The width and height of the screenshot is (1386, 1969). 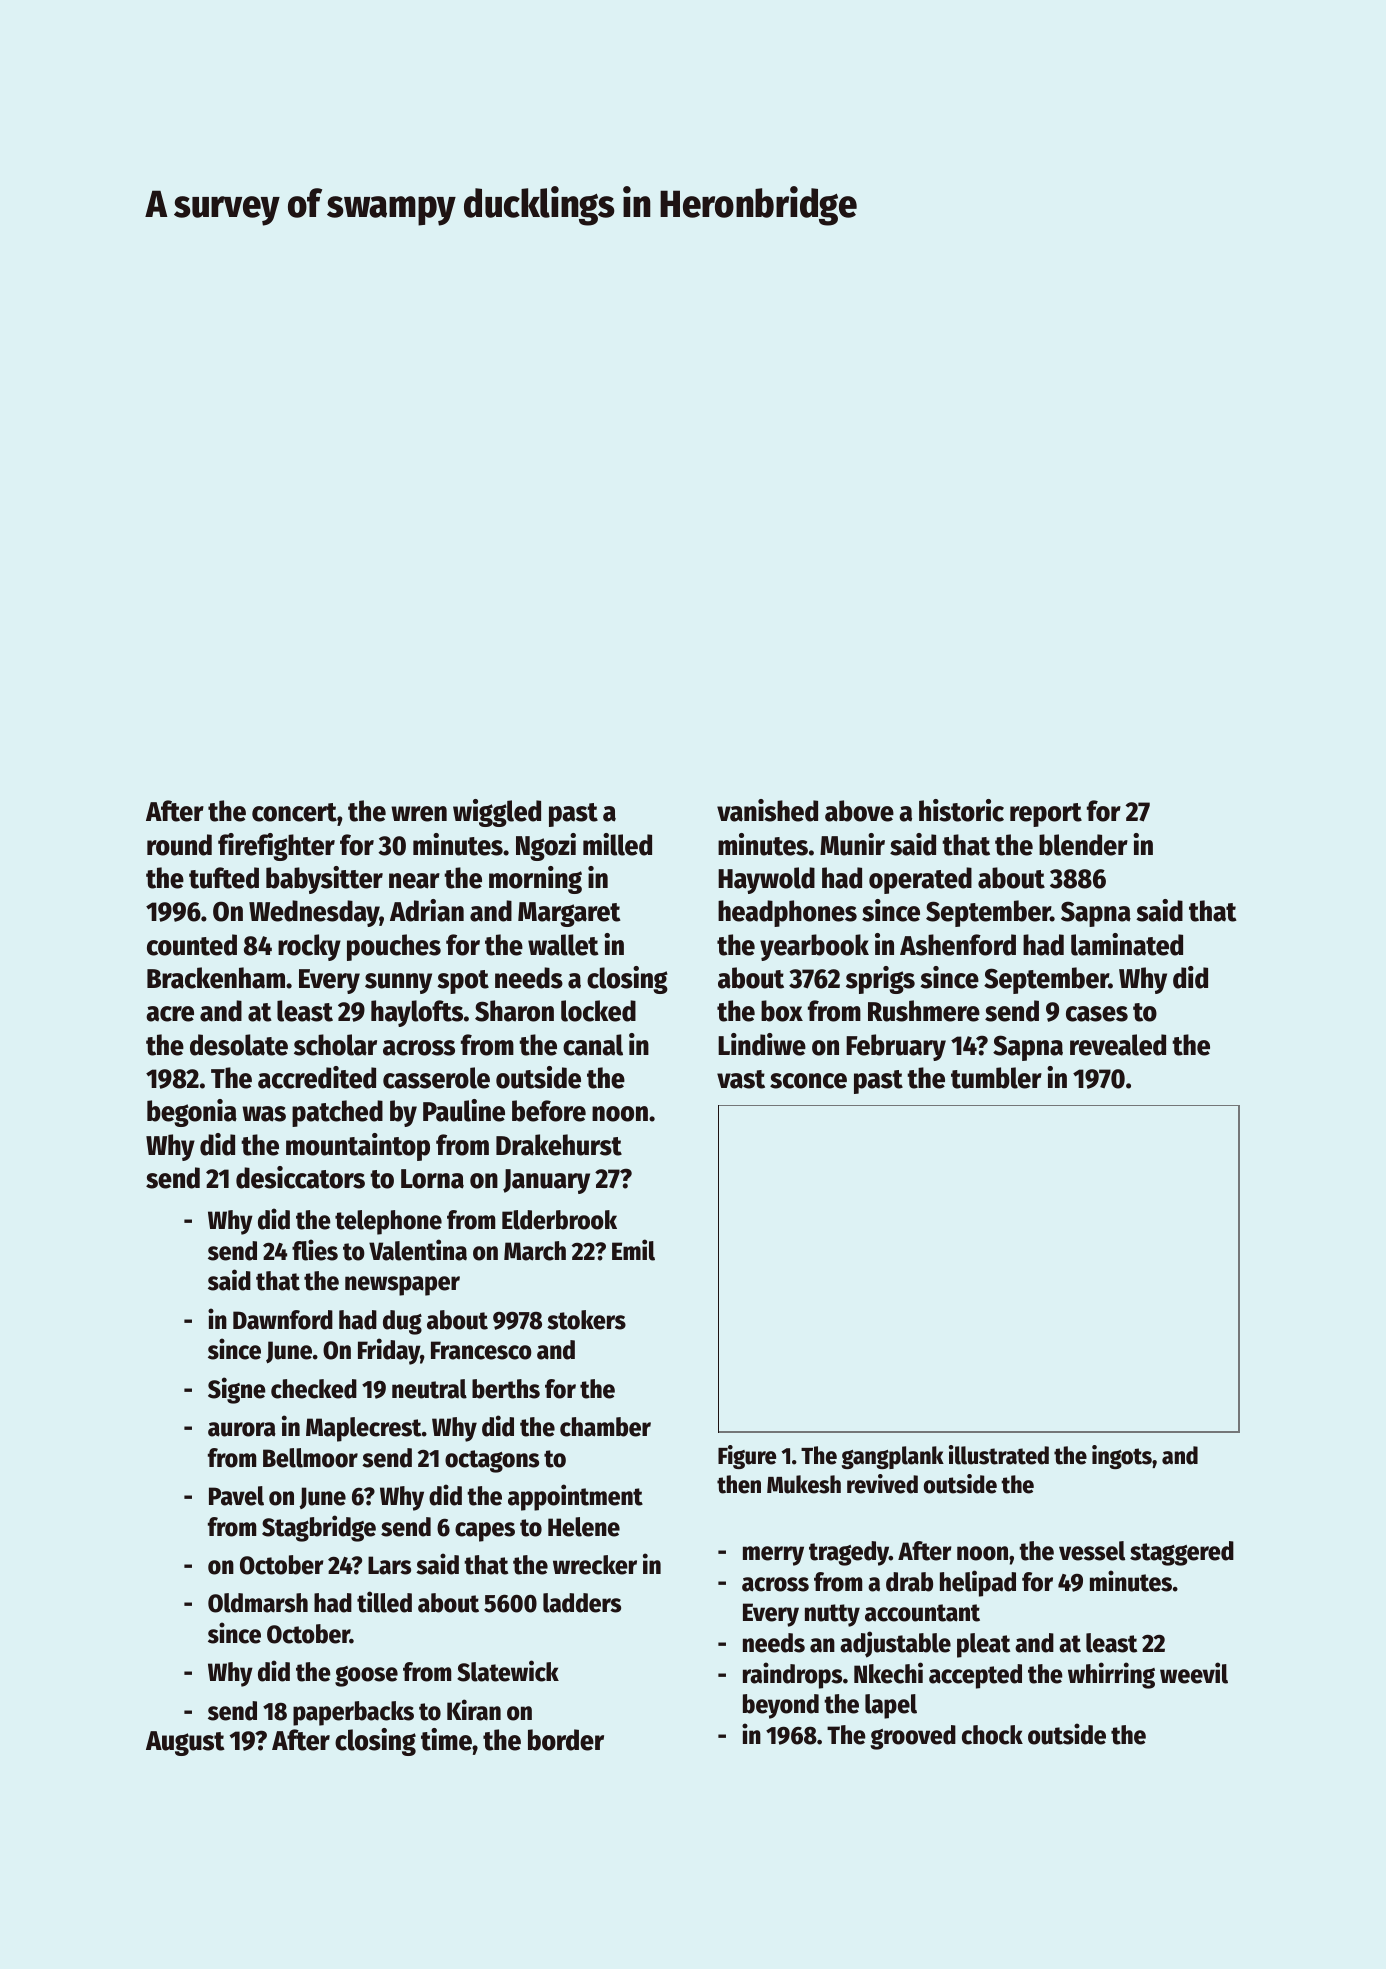 What do you see at coordinates (1097, 1014) in the screenshot?
I see `cases` at bounding box center [1097, 1014].
